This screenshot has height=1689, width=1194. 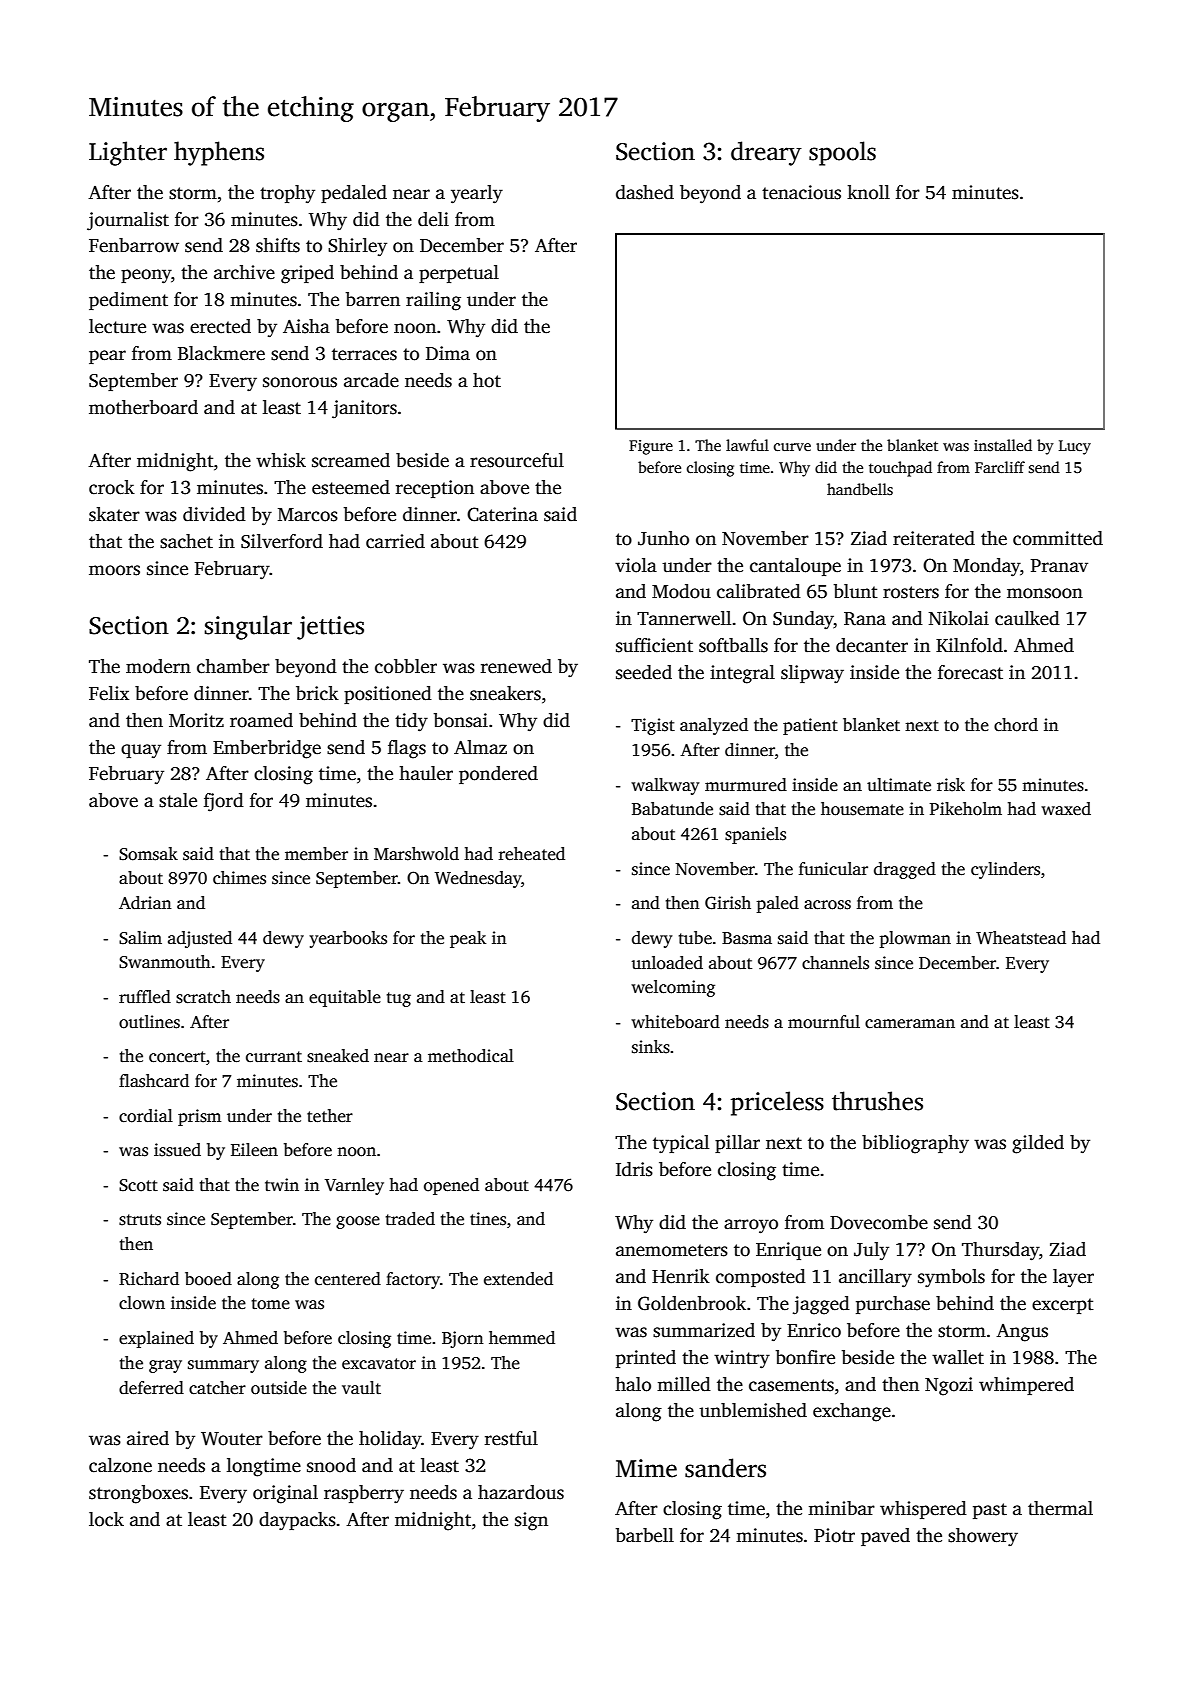 I want to click on flags, so click(x=407, y=749).
